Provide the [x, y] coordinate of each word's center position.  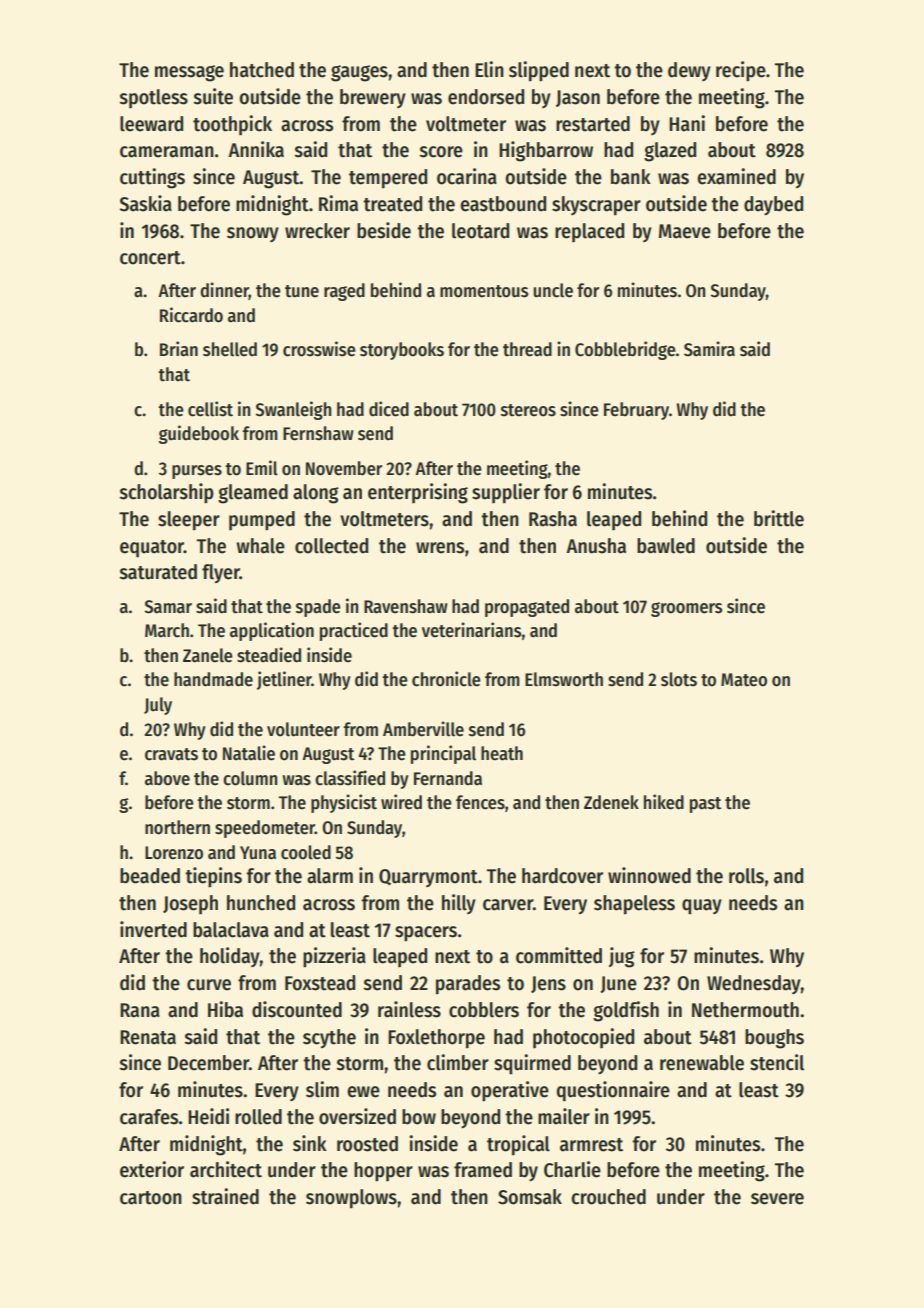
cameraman [167, 152]
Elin [489, 69]
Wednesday [754, 984]
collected [331, 546]
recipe [741, 71]
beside [384, 230]
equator [152, 549]
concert [150, 258]
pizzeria [334, 957]
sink [310, 1143]
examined [736, 176]
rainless [409, 1009]
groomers [686, 609]
